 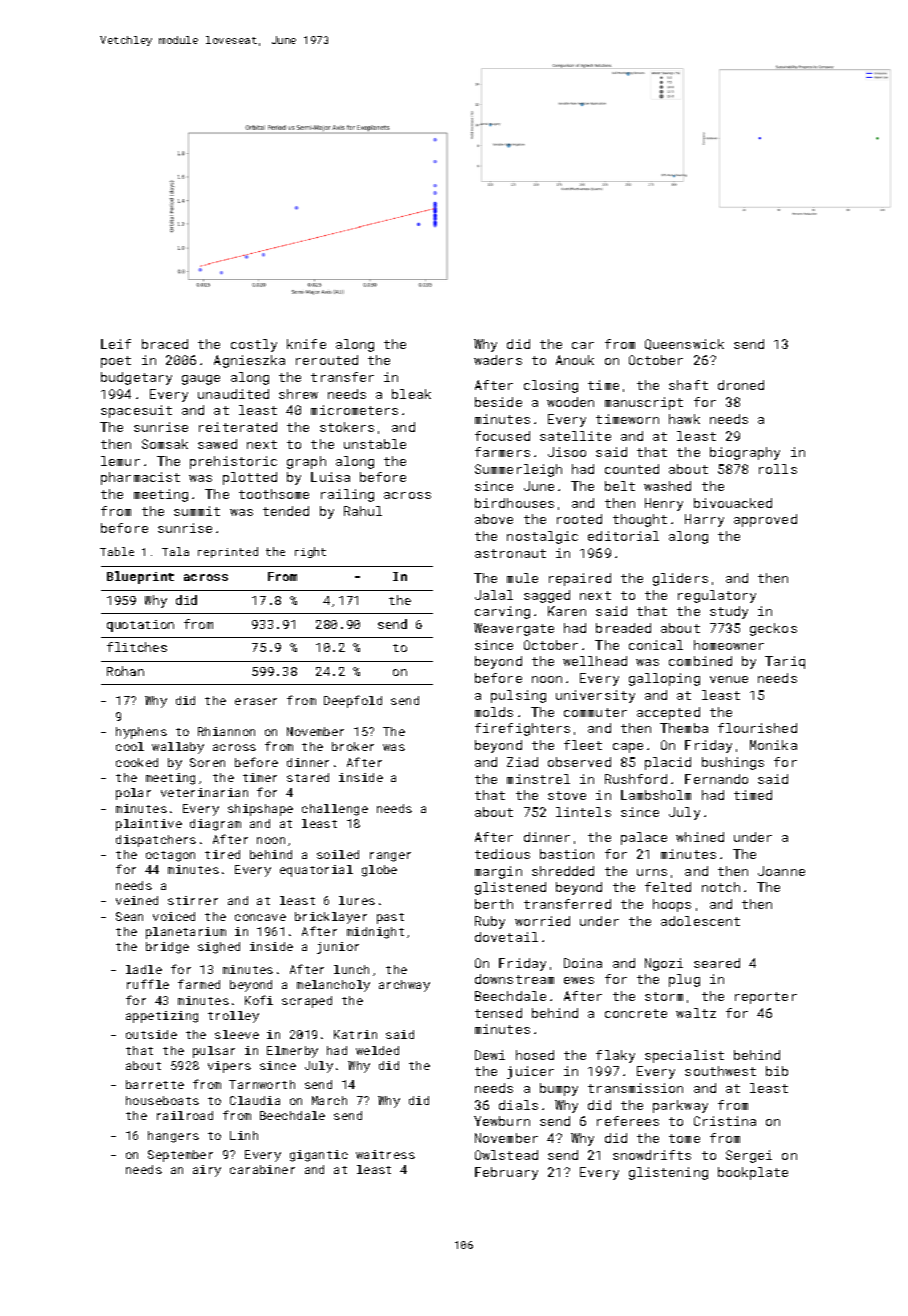 What do you see at coordinates (542, 921) in the screenshot?
I see `worried` at bounding box center [542, 921].
